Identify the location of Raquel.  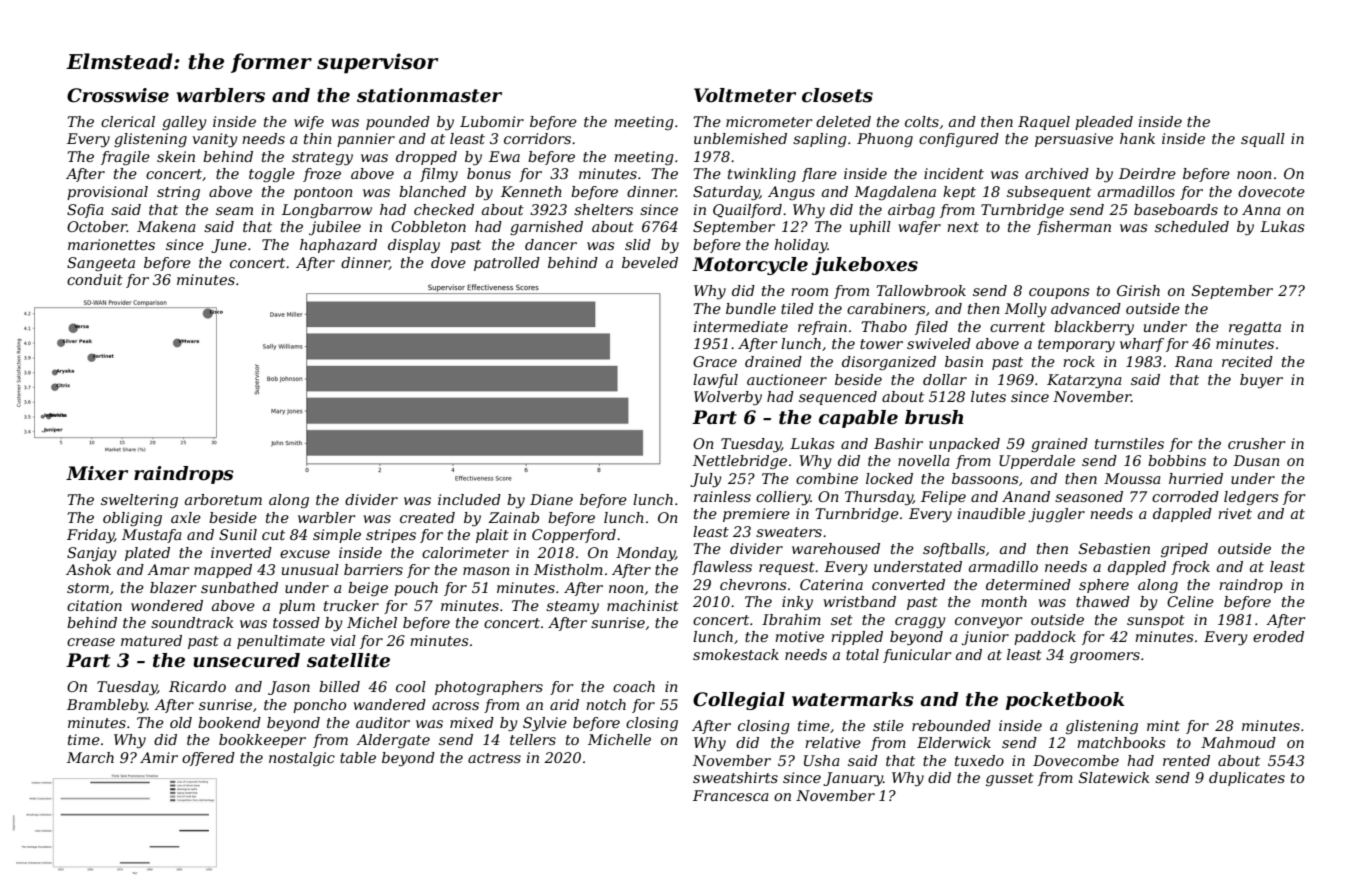
(1044, 123).
